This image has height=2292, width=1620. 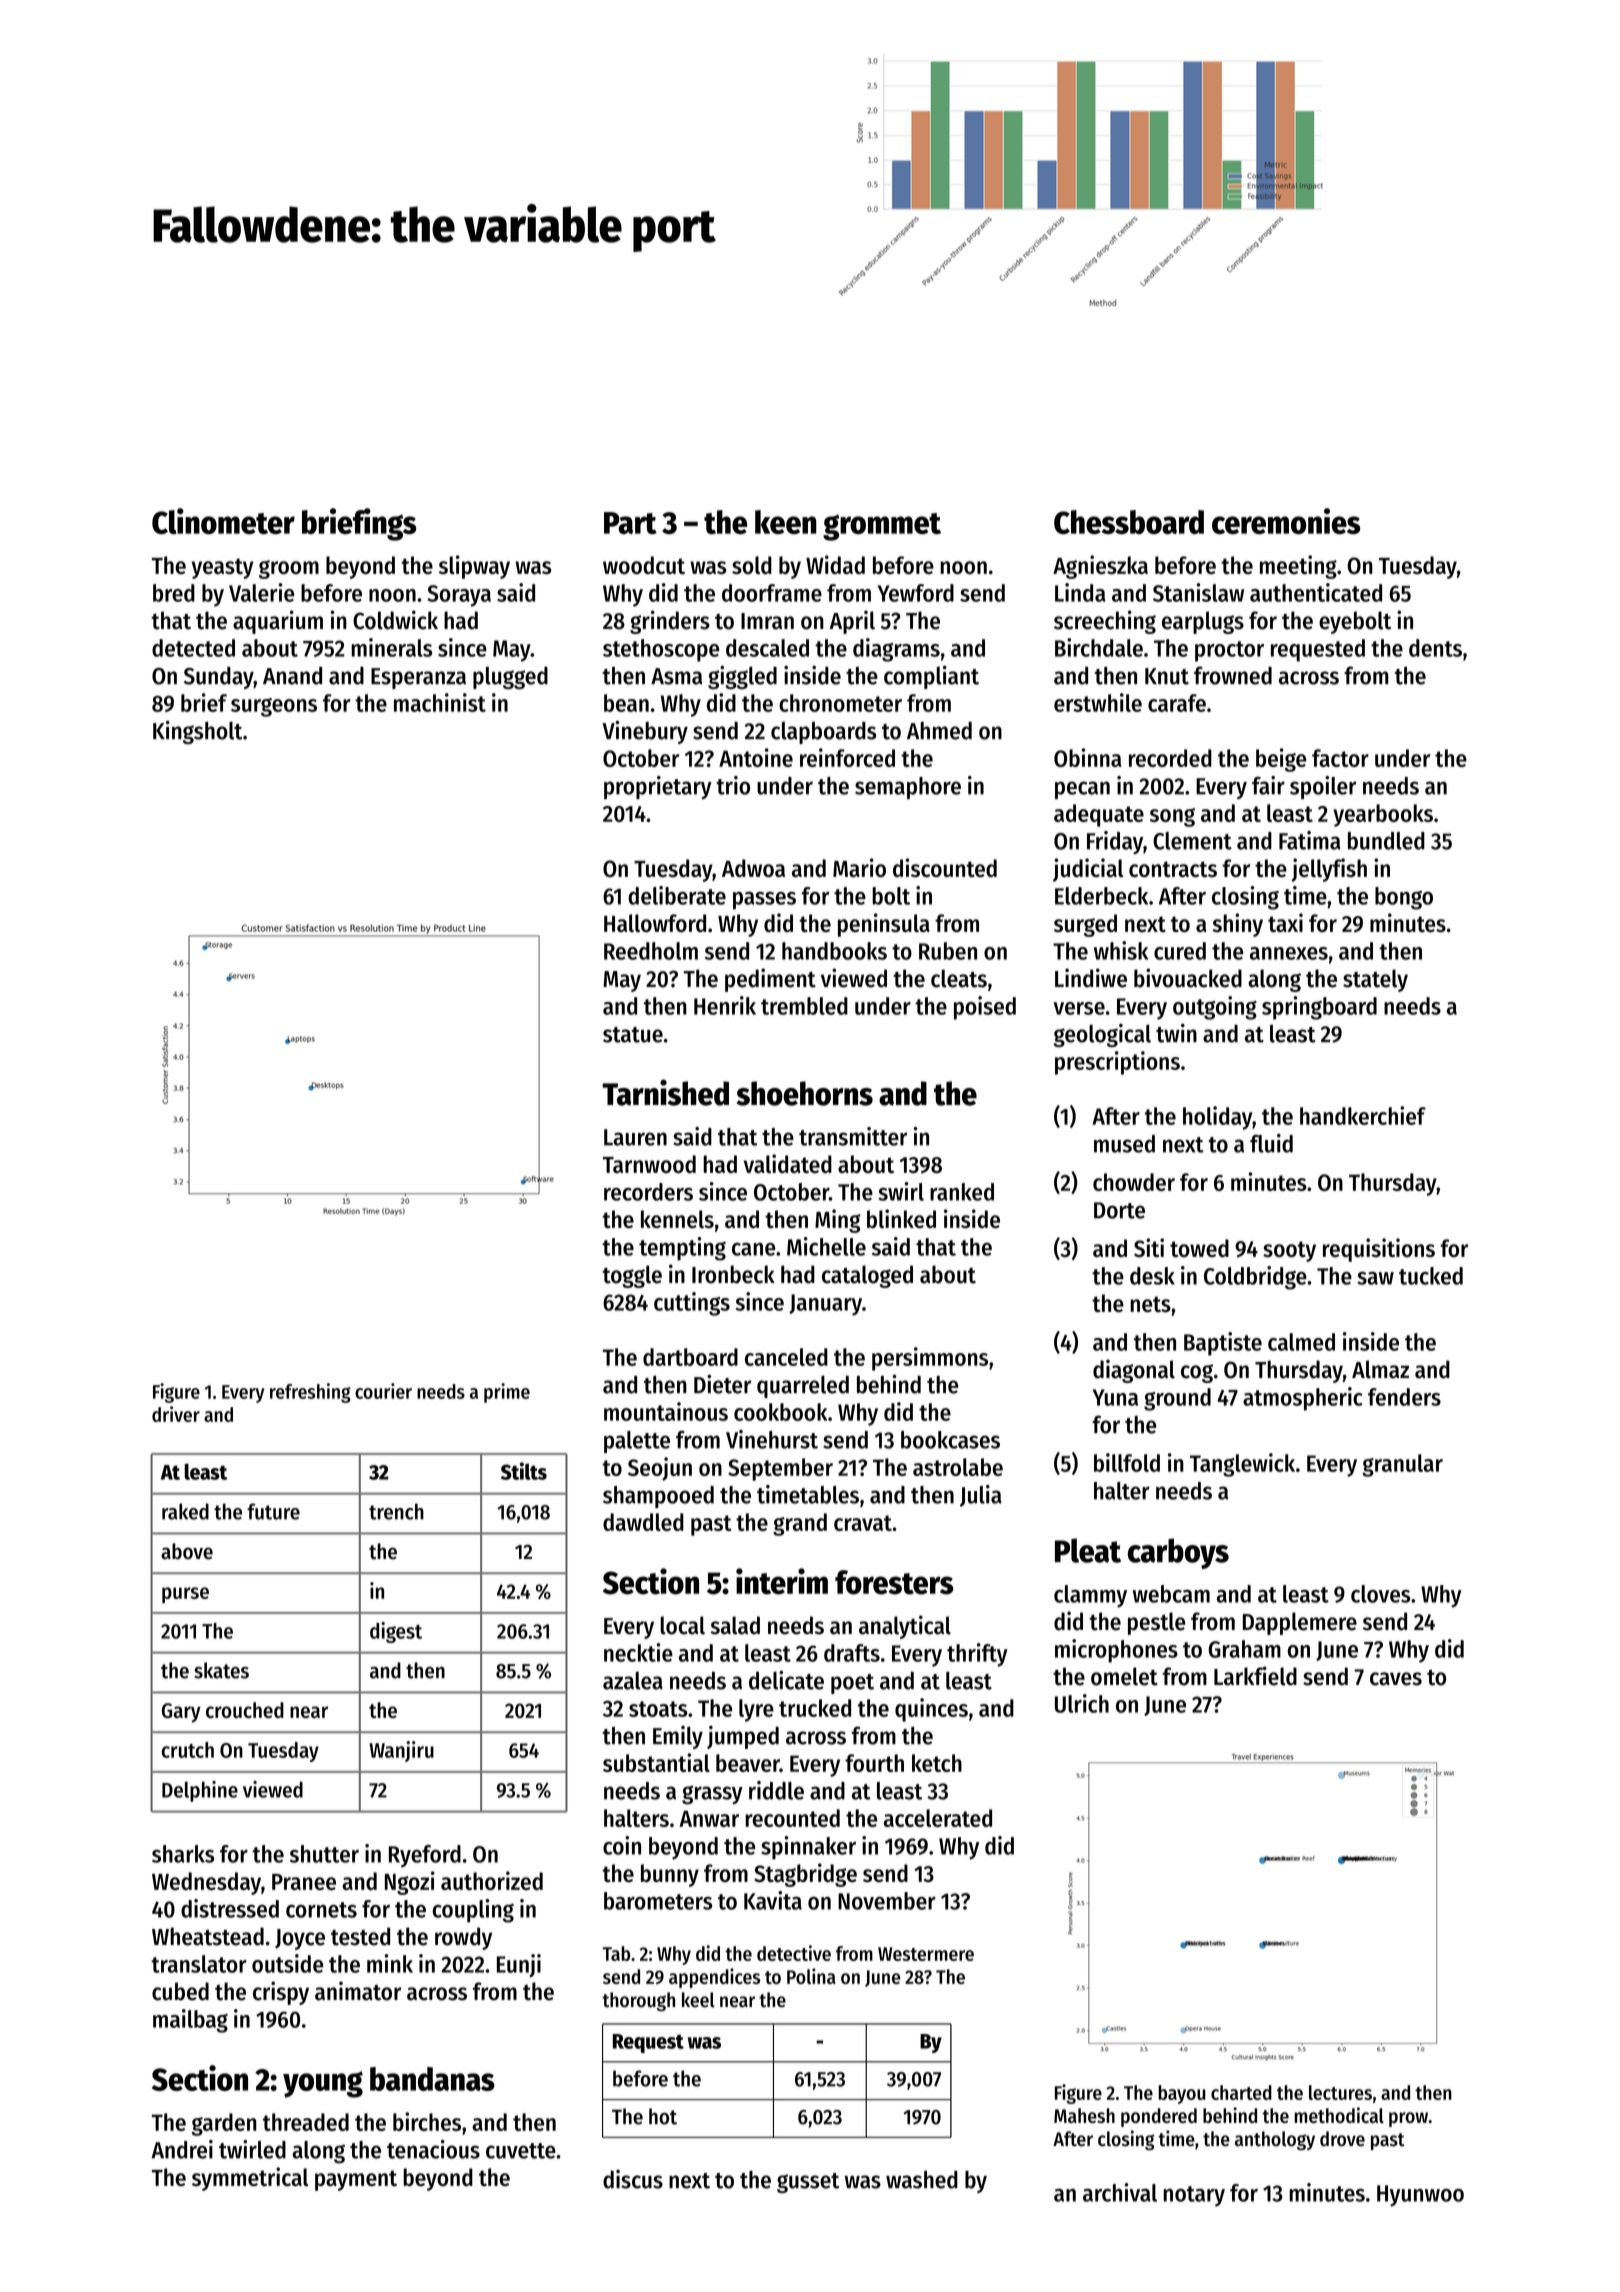 I want to click on Polina, so click(x=811, y=1976).
